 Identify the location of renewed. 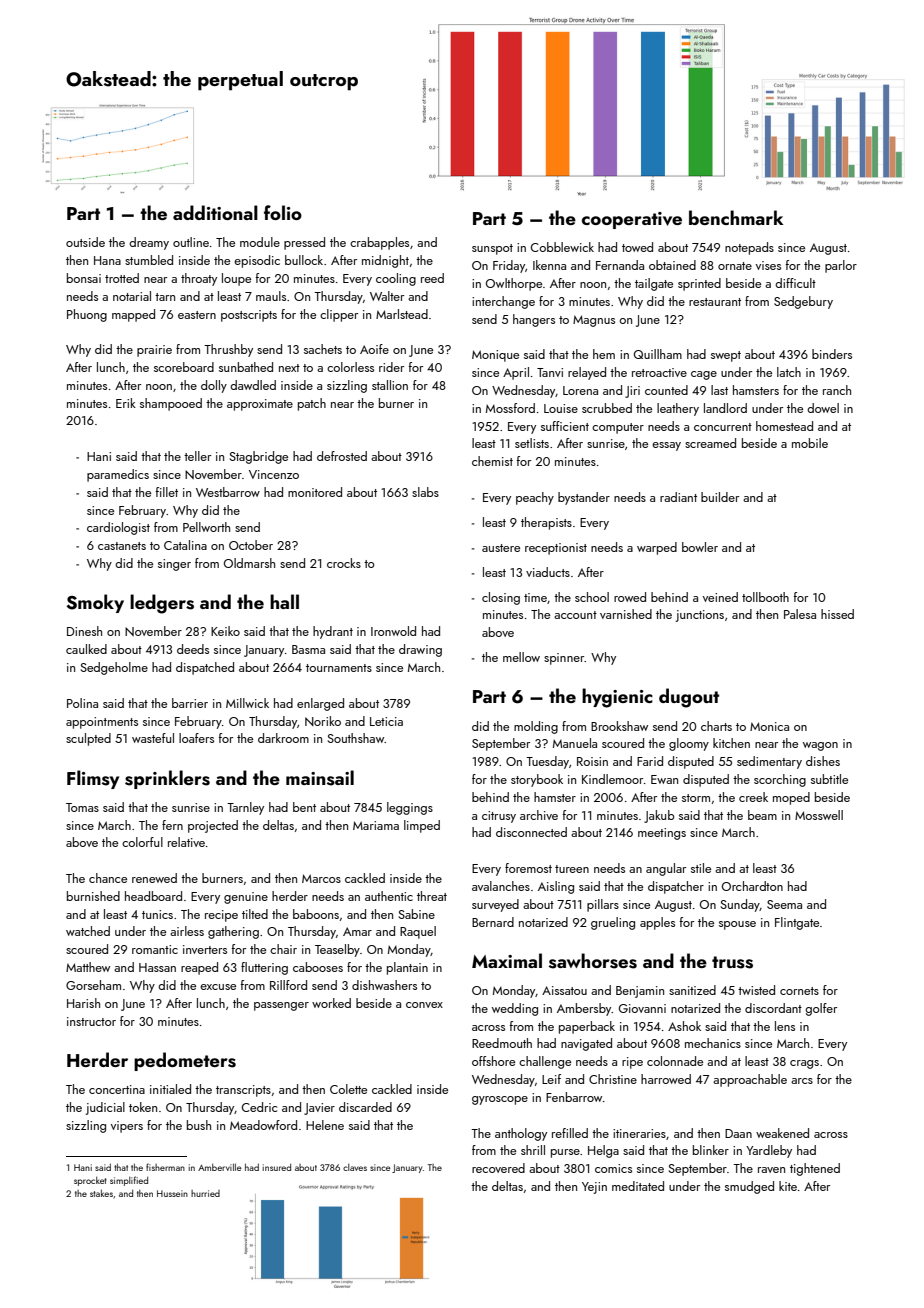
(154, 878).
